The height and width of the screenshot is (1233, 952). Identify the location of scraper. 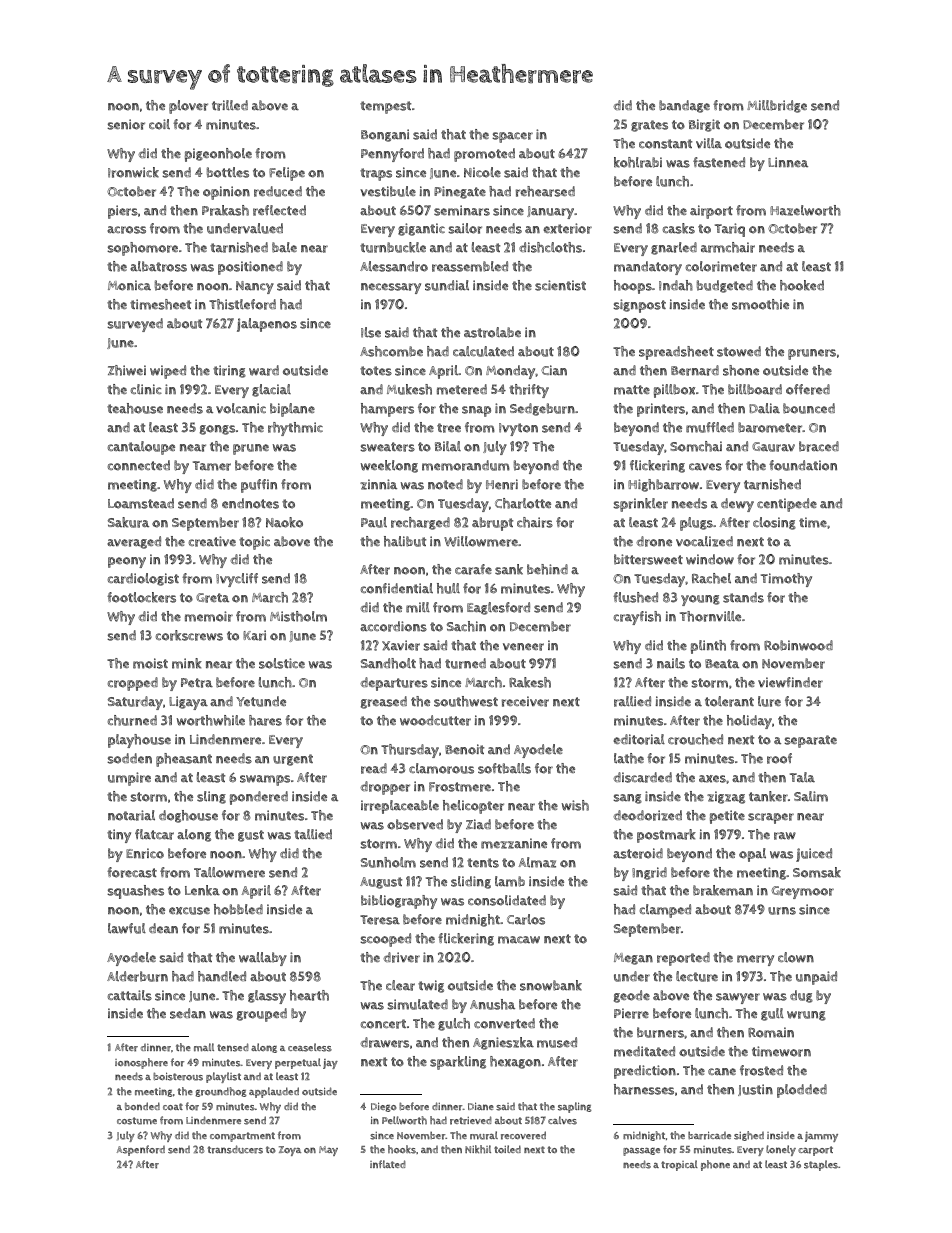
(771, 818).
